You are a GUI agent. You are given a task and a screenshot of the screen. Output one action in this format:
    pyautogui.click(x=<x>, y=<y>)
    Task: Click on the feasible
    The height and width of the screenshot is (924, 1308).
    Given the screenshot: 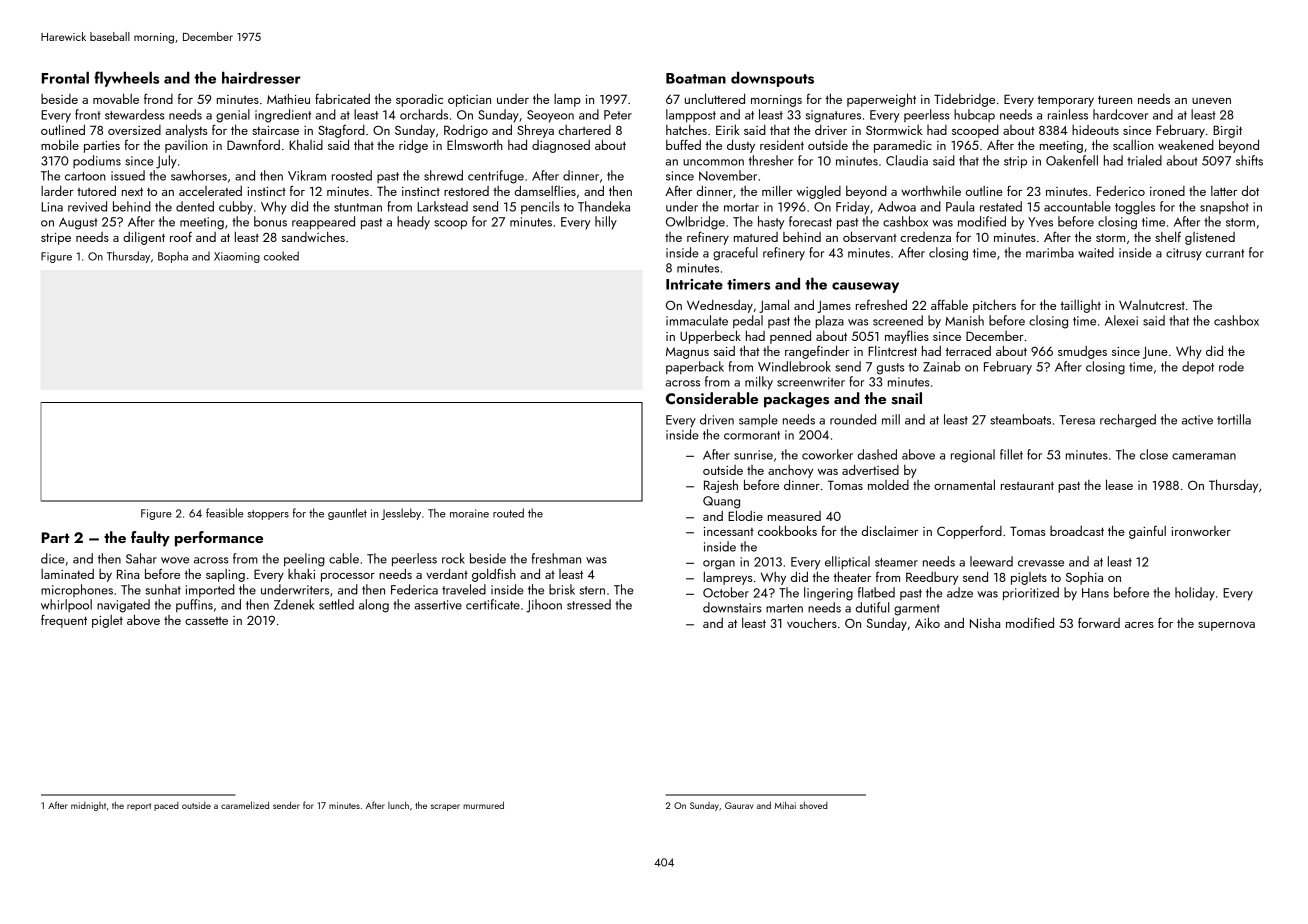 What is the action you would take?
    pyautogui.click(x=224, y=513)
